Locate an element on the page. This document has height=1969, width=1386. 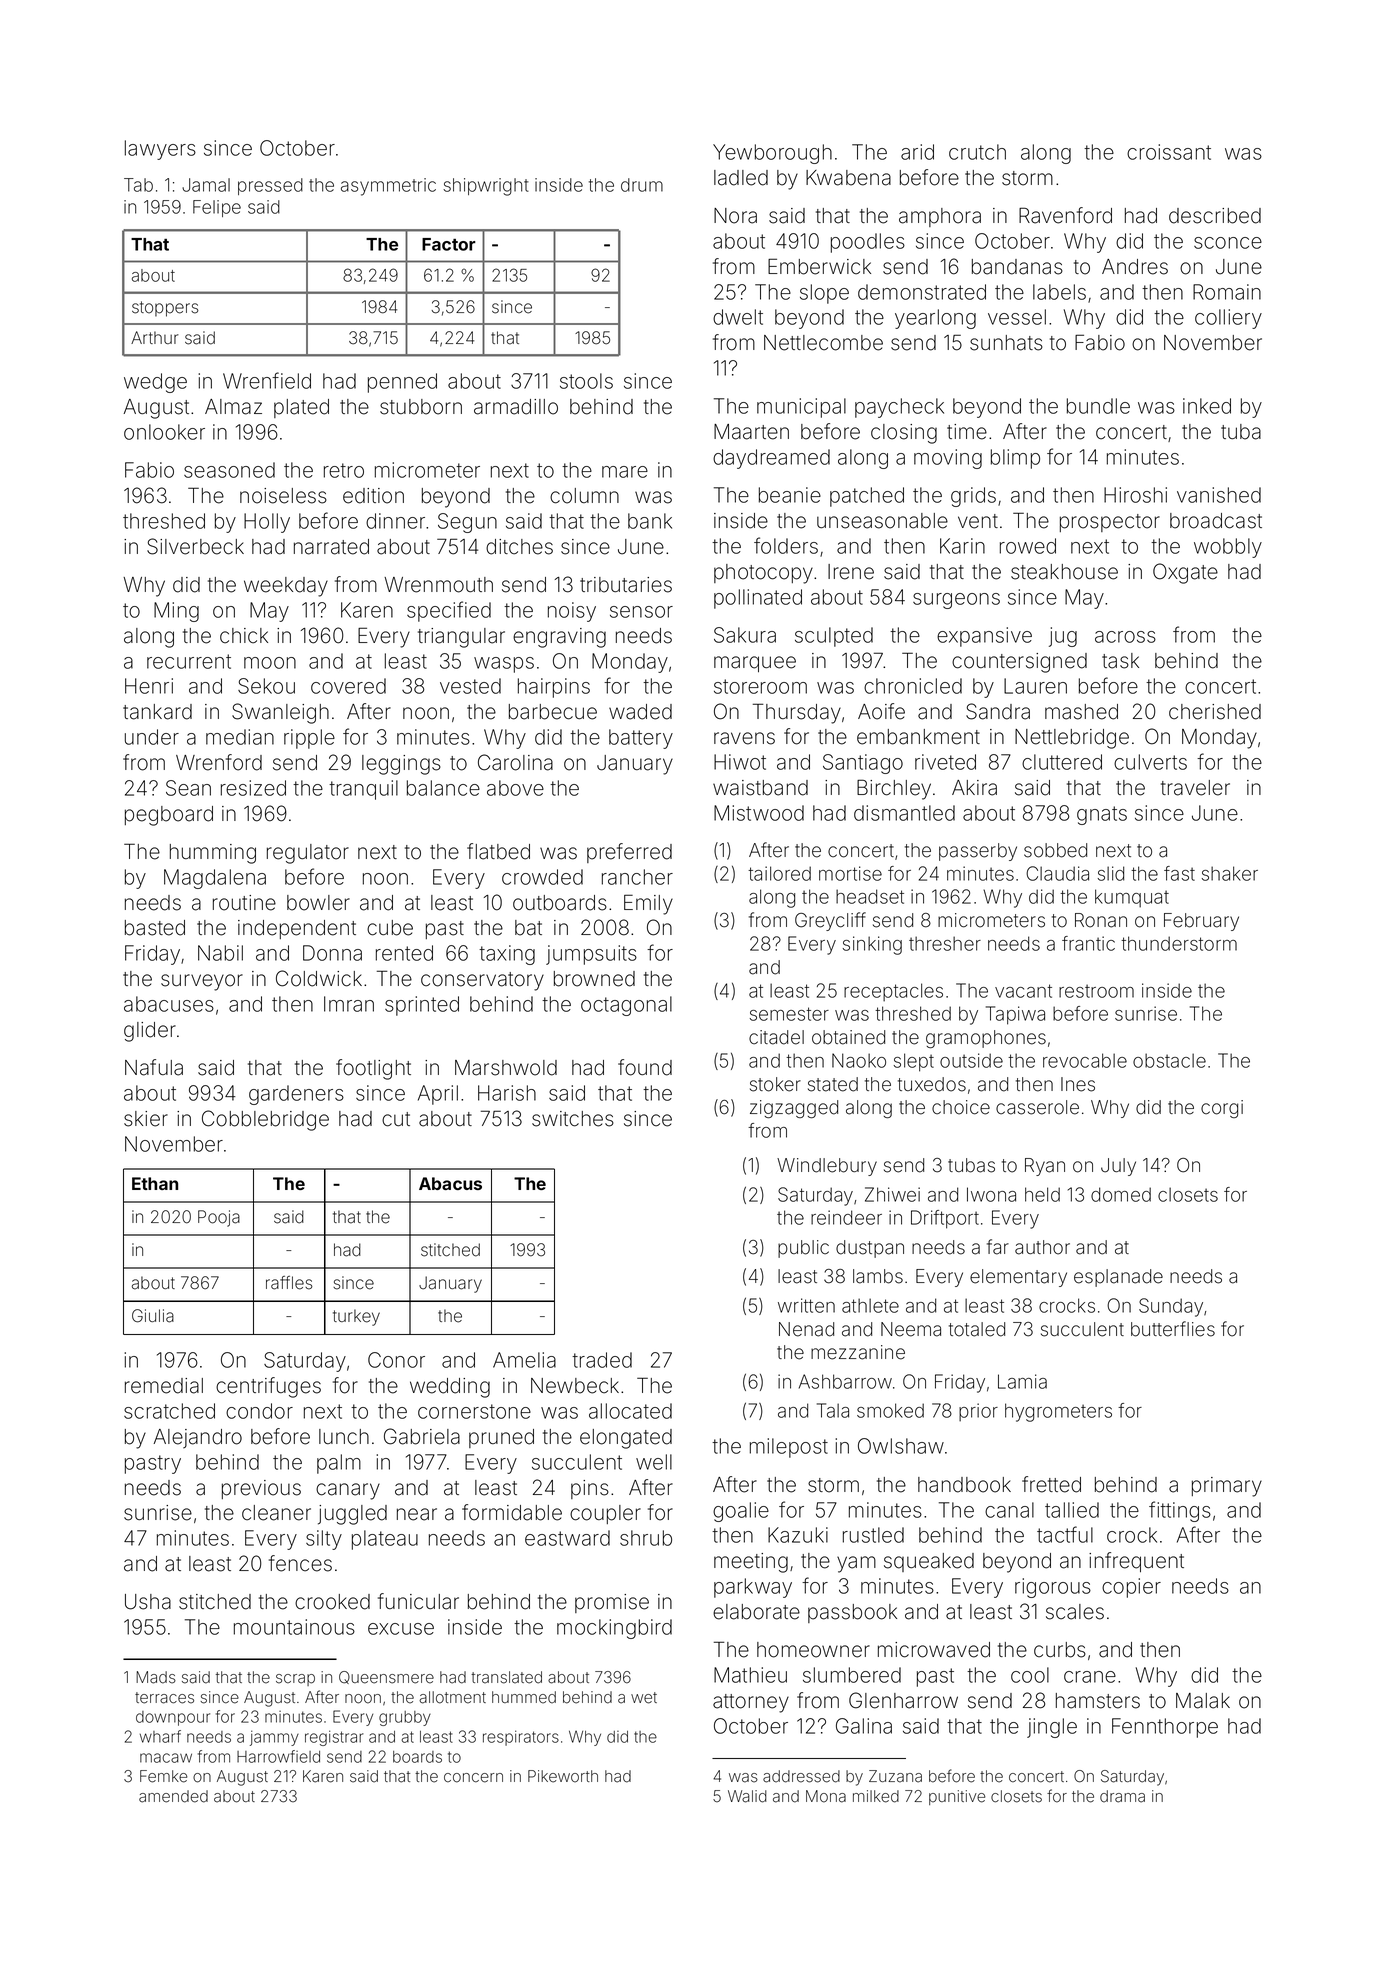
expansive is located at coordinates (984, 637).
